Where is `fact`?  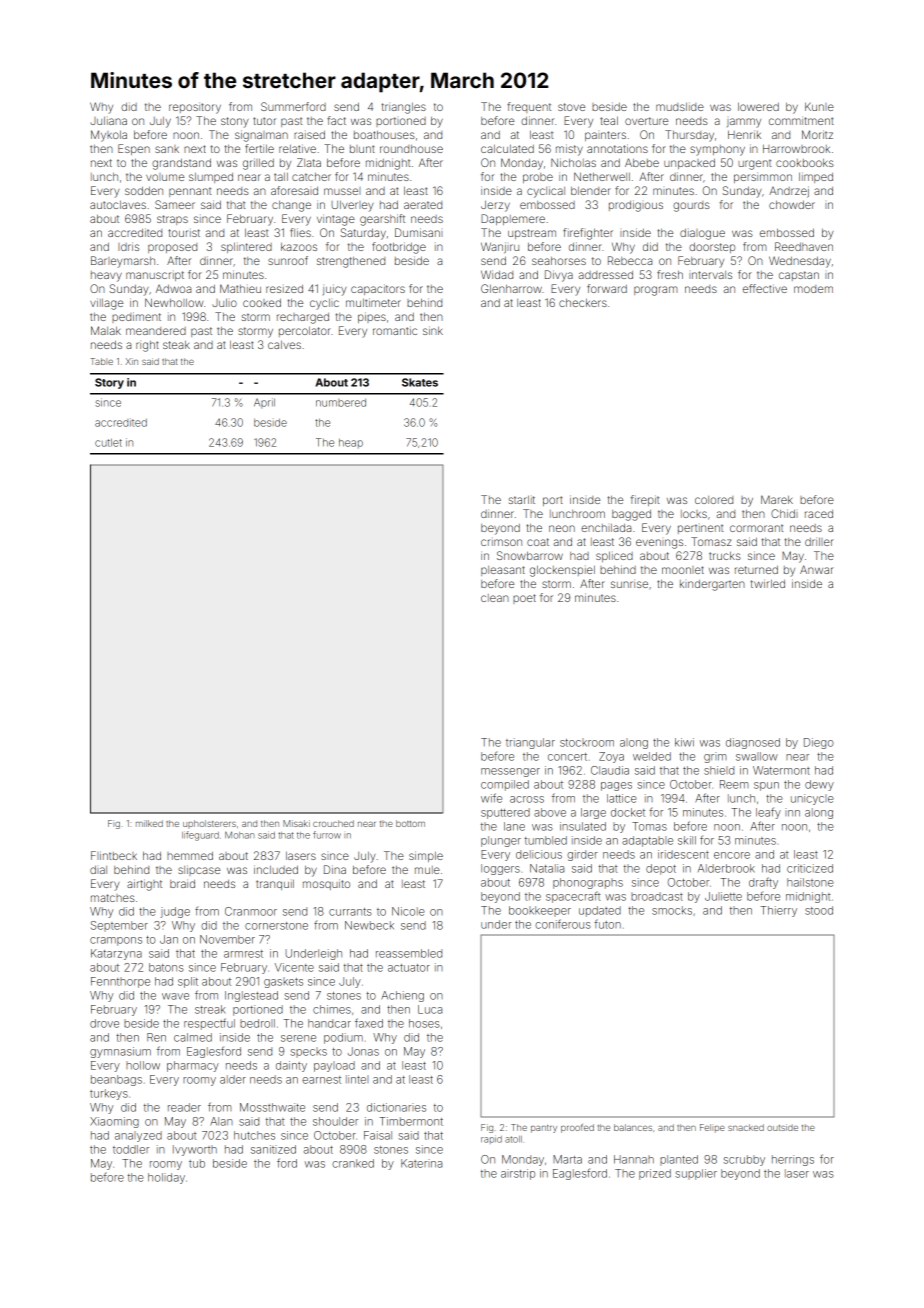 fact is located at coordinates (336, 120).
